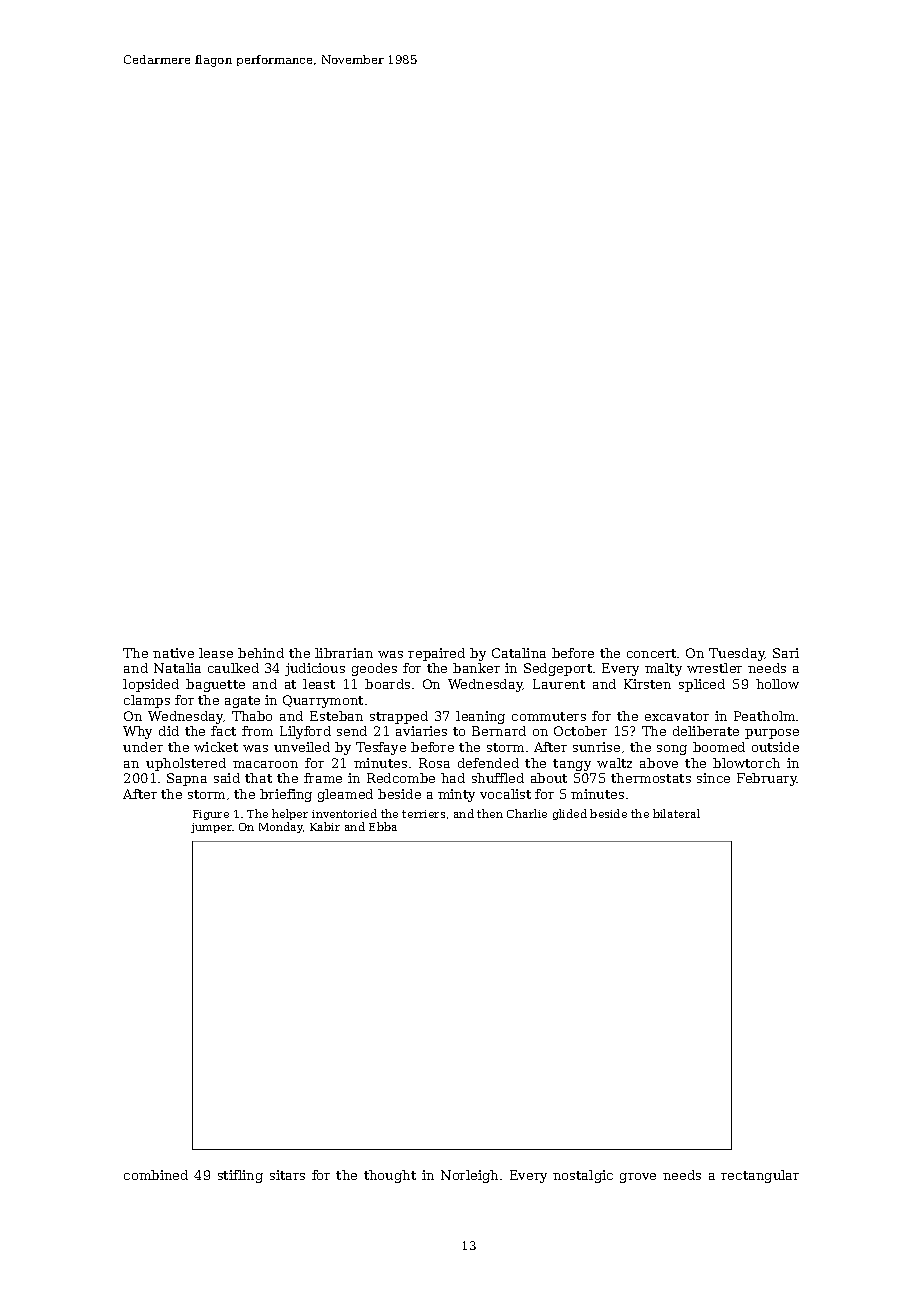 The width and height of the image is (924, 1308). I want to click on Catalina, so click(519, 653).
